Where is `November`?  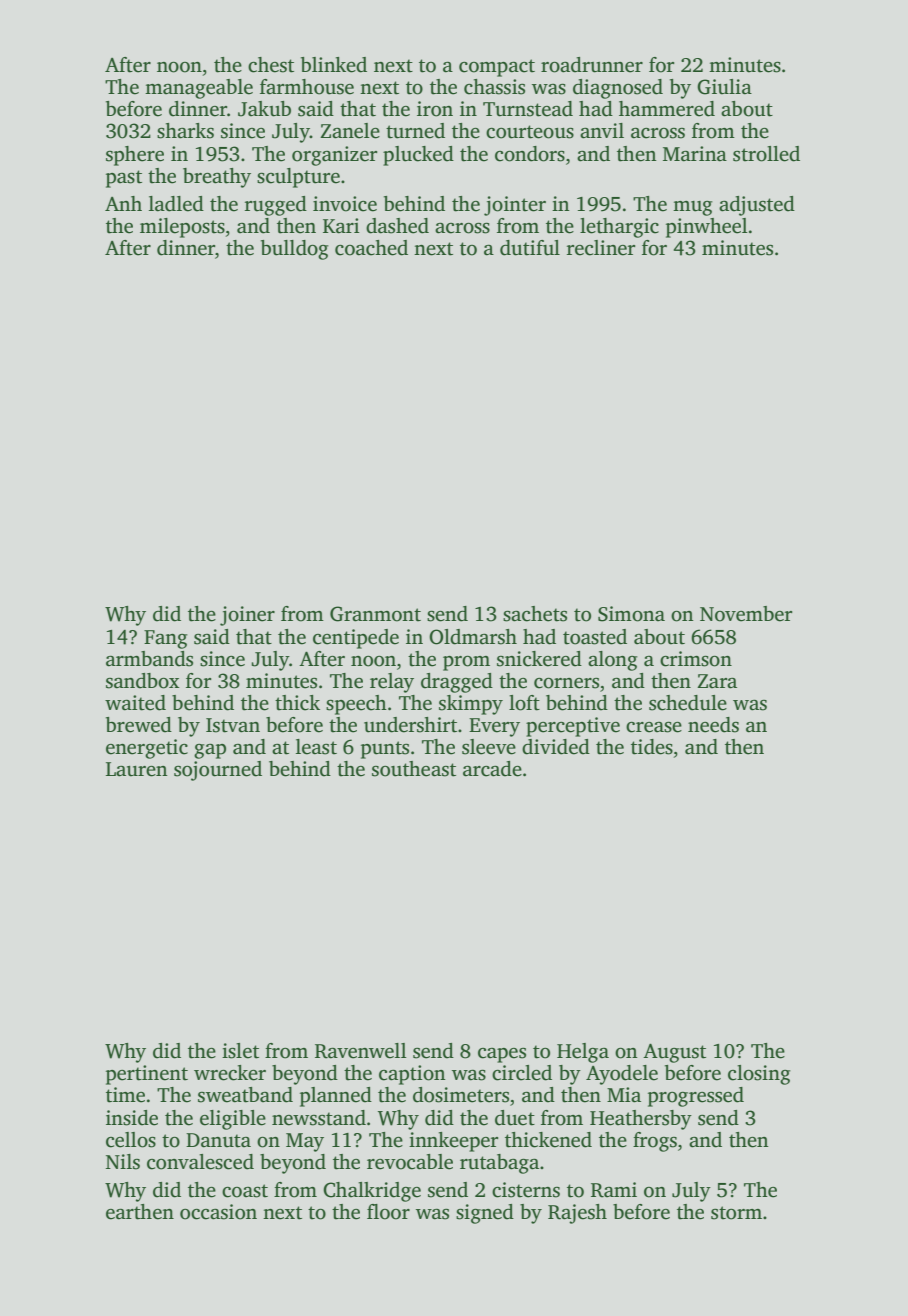 November is located at coordinates (746, 614).
